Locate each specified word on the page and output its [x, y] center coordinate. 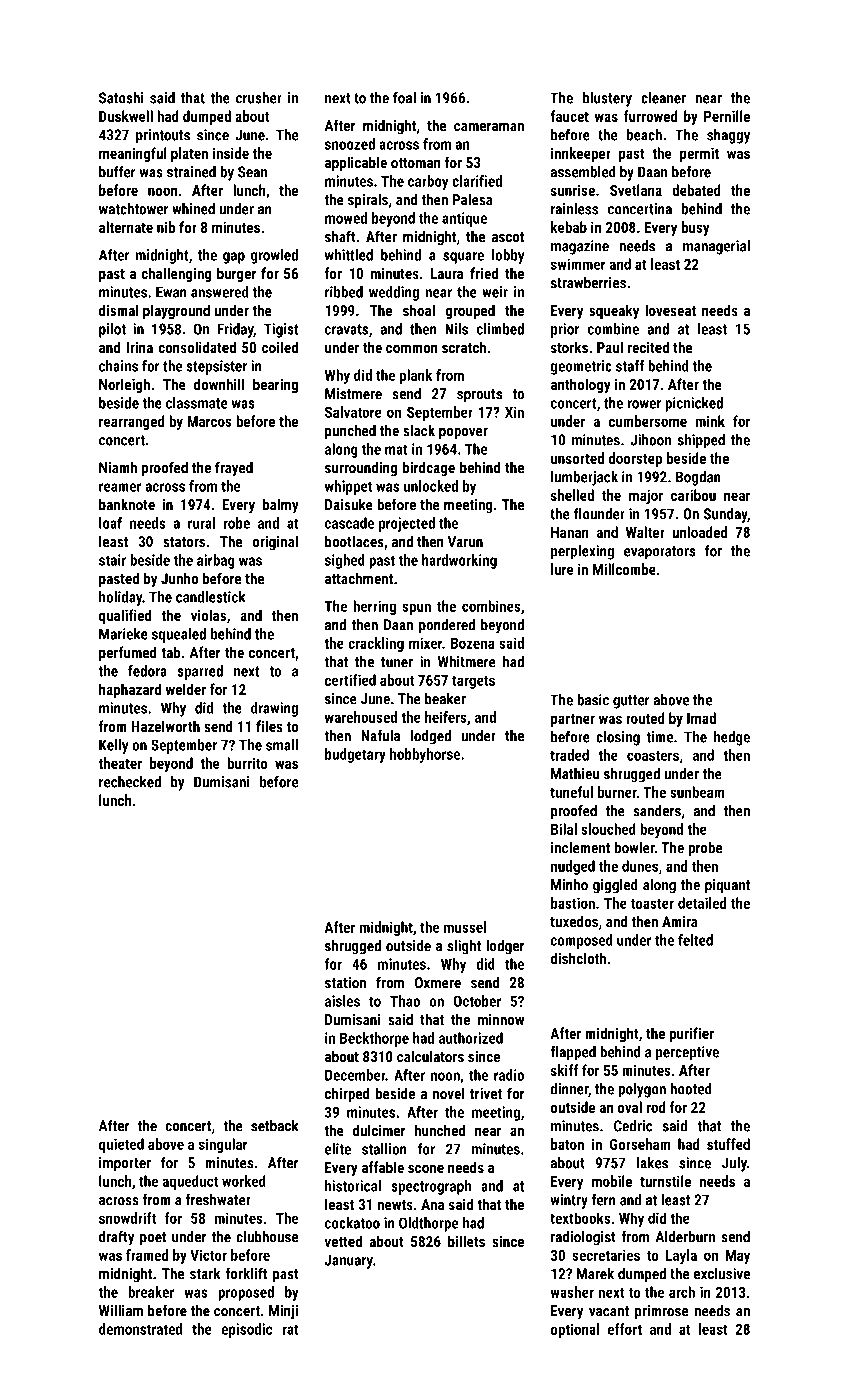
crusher [259, 98]
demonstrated [140, 1329]
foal [404, 98]
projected [407, 524]
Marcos [210, 421]
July [734, 1164]
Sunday [725, 515]
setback [275, 1126]
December [355, 1075]
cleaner [663, 98]
